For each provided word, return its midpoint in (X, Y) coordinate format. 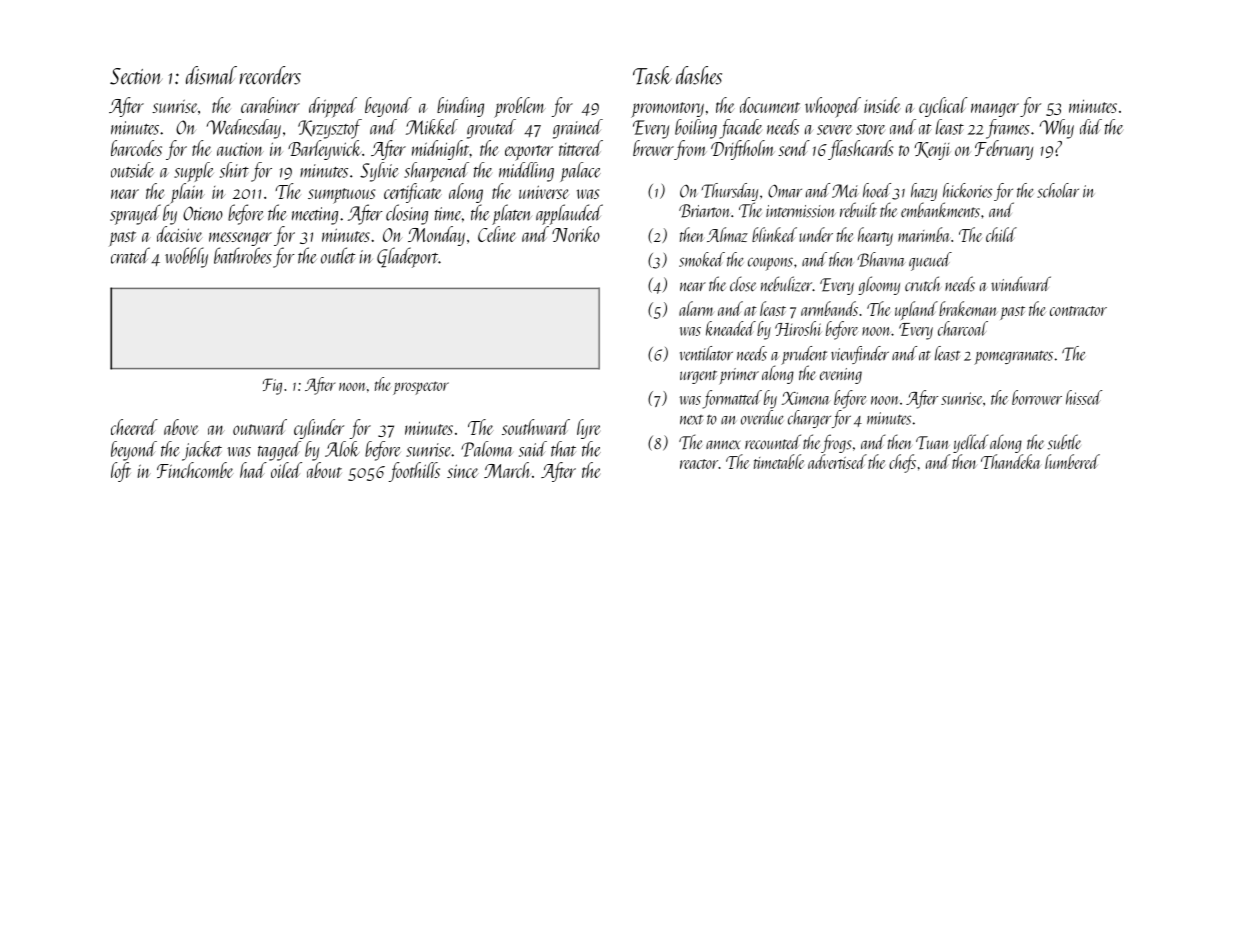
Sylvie (379, 172)
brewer (653, 148)
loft (121, 472)
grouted (491, 129)
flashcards (860, 150)
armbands (829, 308)
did (1091, 127)
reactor (699, 464)
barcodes (136, 148)
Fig (272, 386)
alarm (696, 308)
